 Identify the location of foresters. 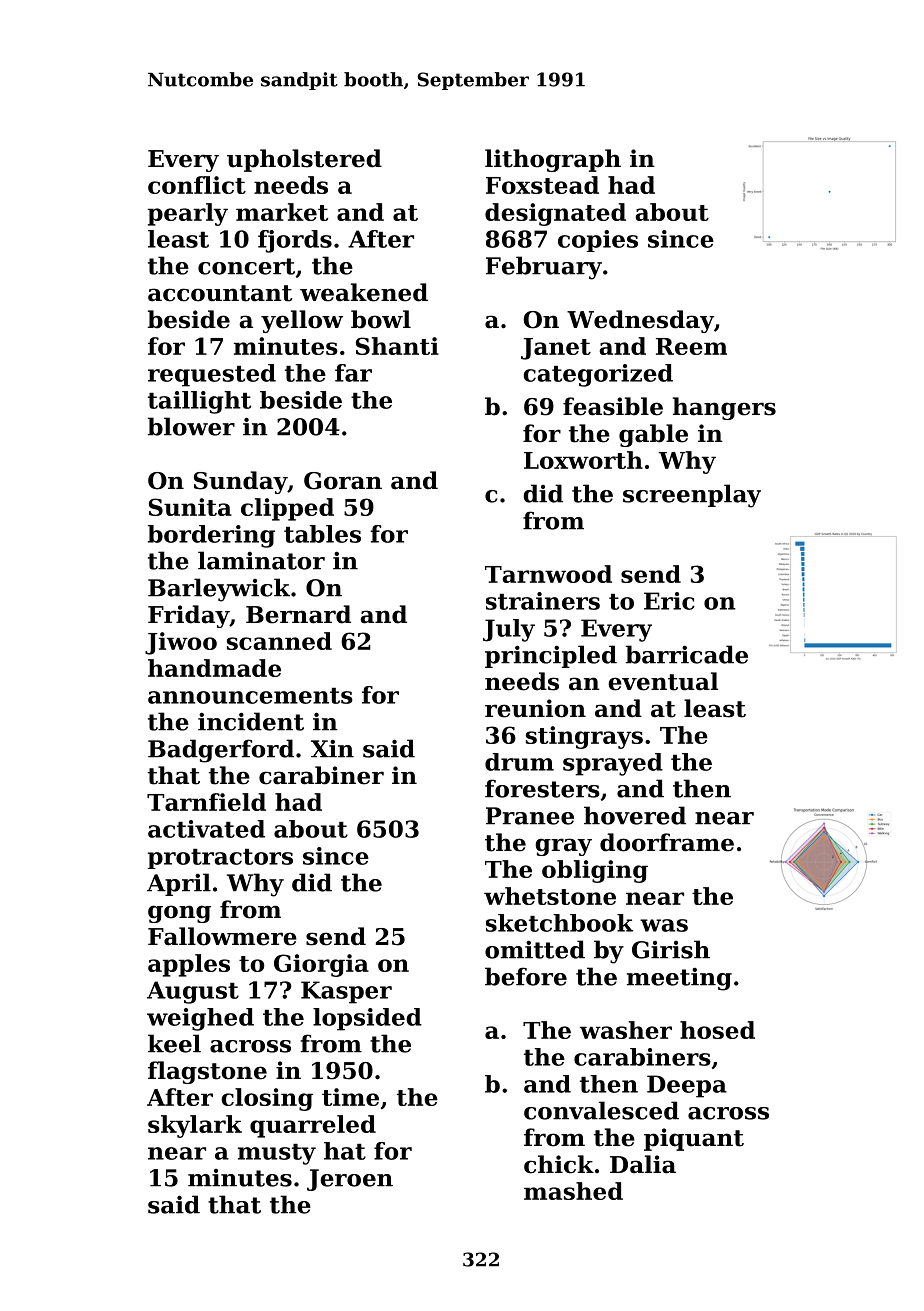
(542, 788).
